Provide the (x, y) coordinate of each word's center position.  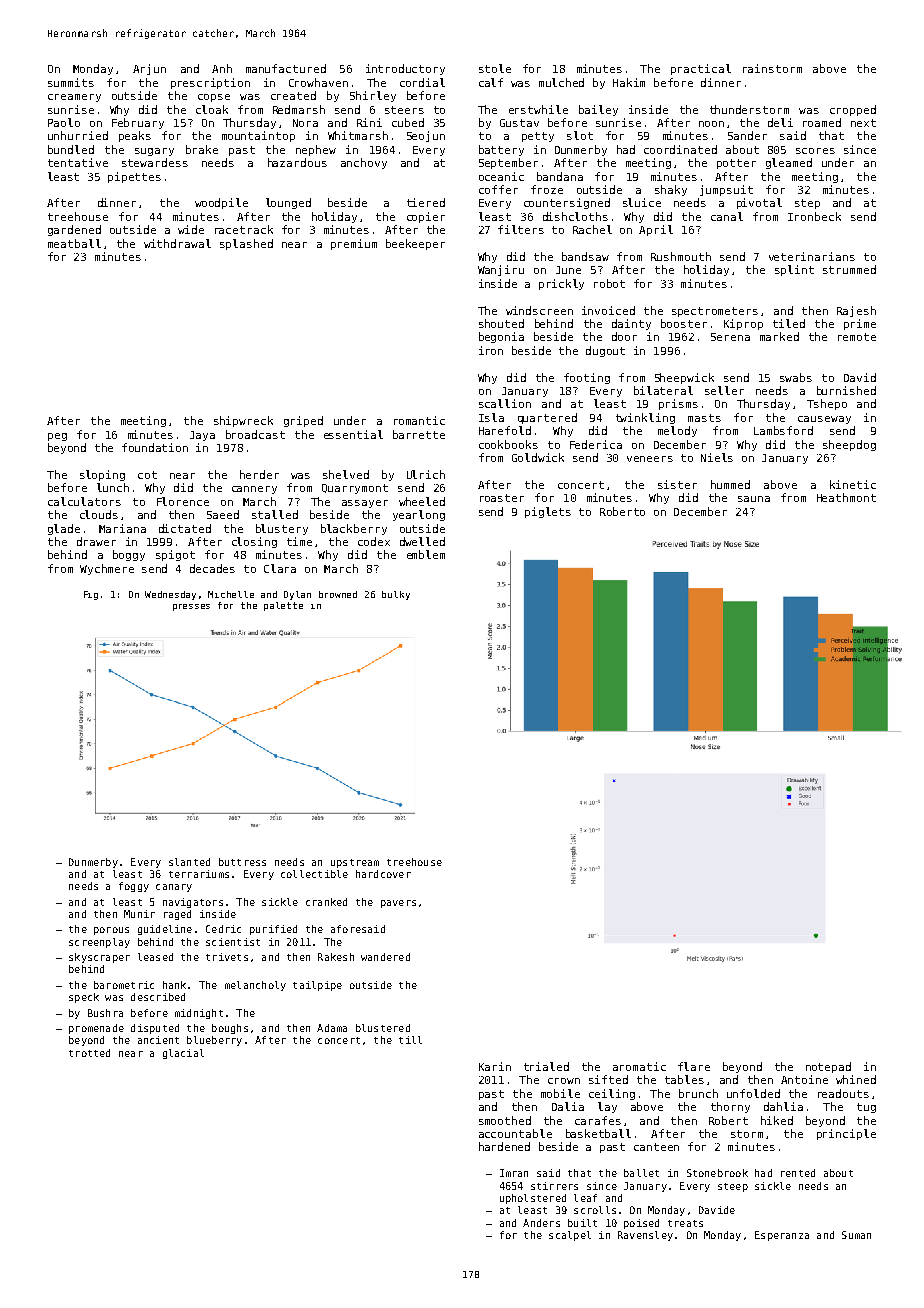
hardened (504, 1146)
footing (587, 378)
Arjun (149, 69)
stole (495, 68)
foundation (155, 447)
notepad (828, 1067)
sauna (754, 499)
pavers (398, 904)
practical (701, 69)
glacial (183, 1054)
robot (609, 283)
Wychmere (107, 569)
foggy (134, 887)
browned (338, 594)
